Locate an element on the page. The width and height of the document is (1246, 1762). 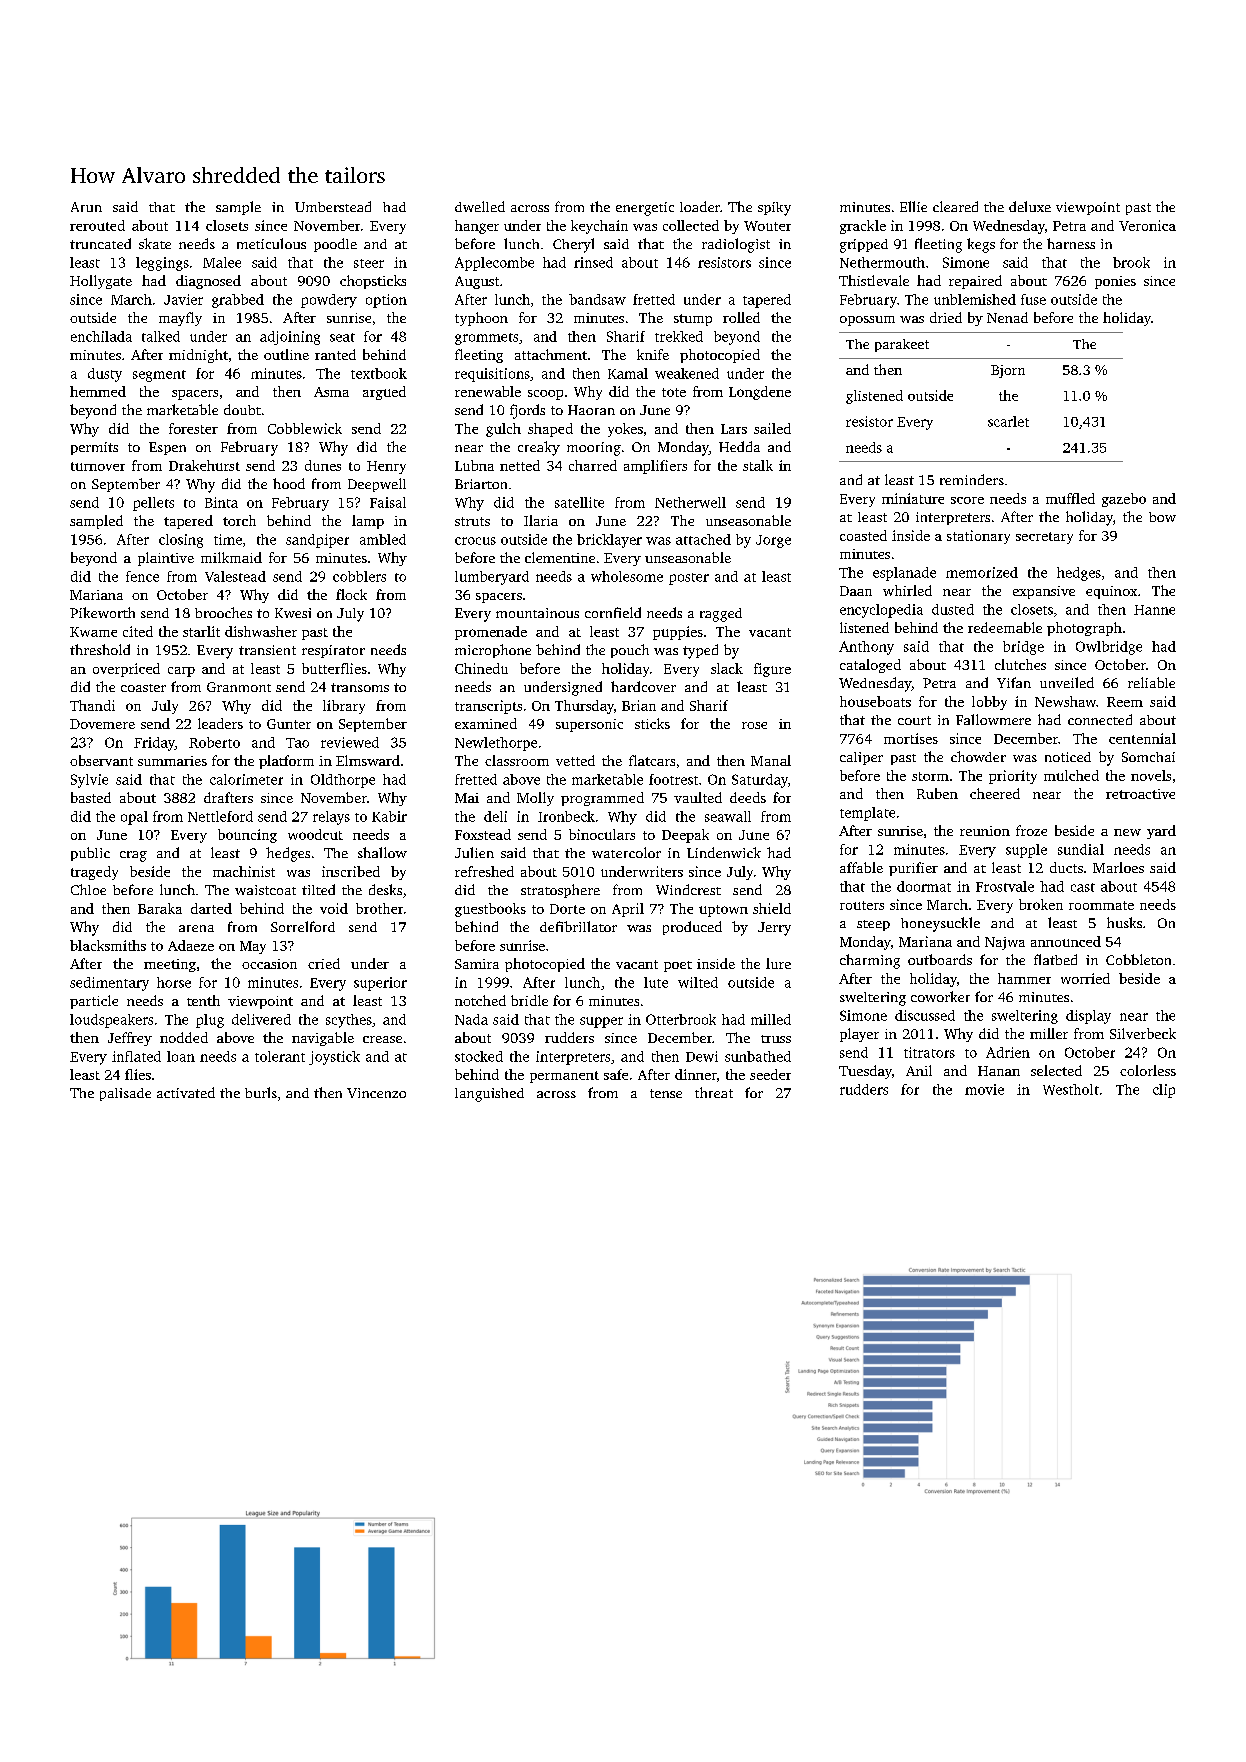
Chloe is located at coordinates (88, 889).
